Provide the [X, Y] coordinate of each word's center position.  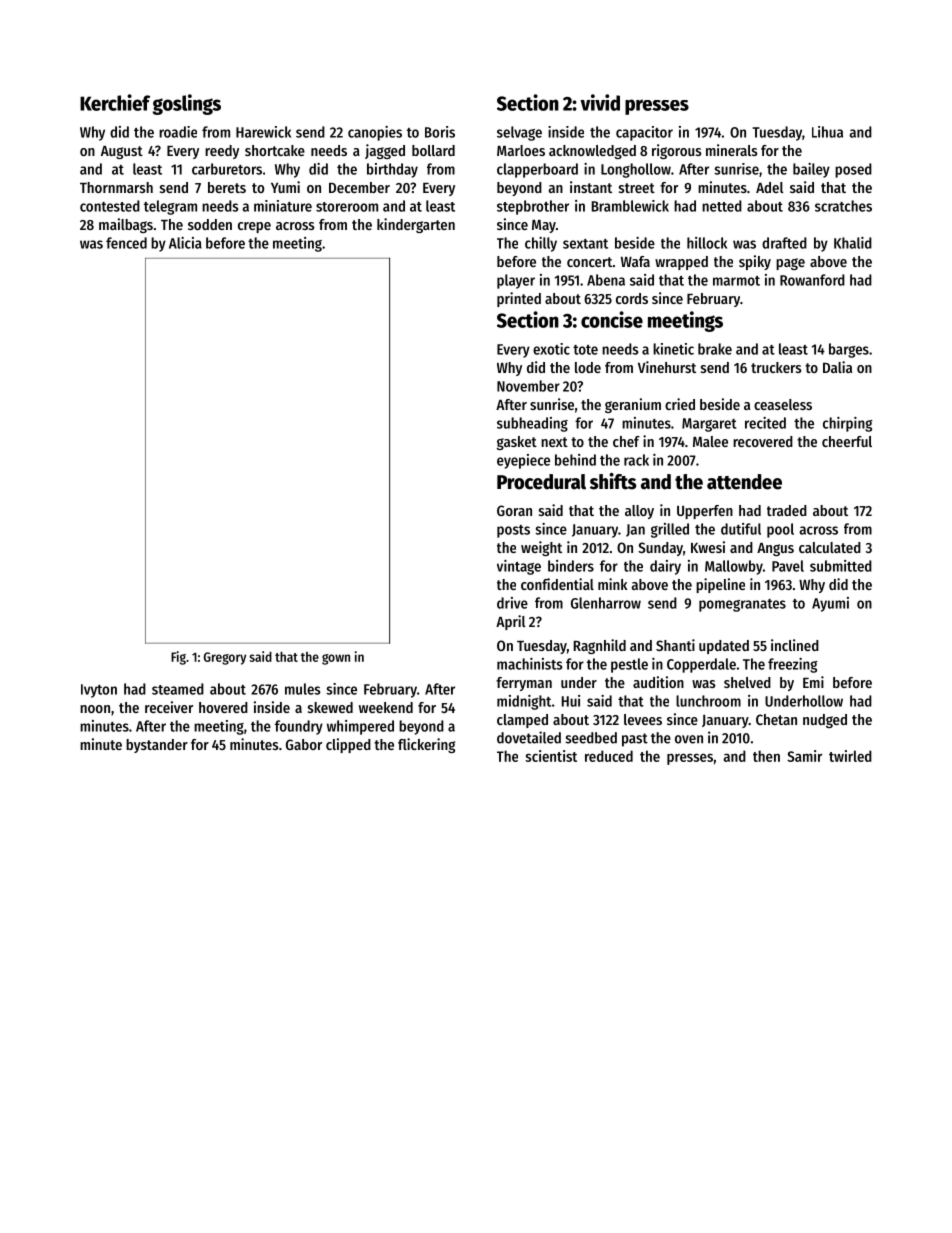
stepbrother [533, 207]
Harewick [263, 132]
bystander [157, 746]
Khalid [853, 243]
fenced [126, 243]
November [528, 386]
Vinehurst [667, 367]
